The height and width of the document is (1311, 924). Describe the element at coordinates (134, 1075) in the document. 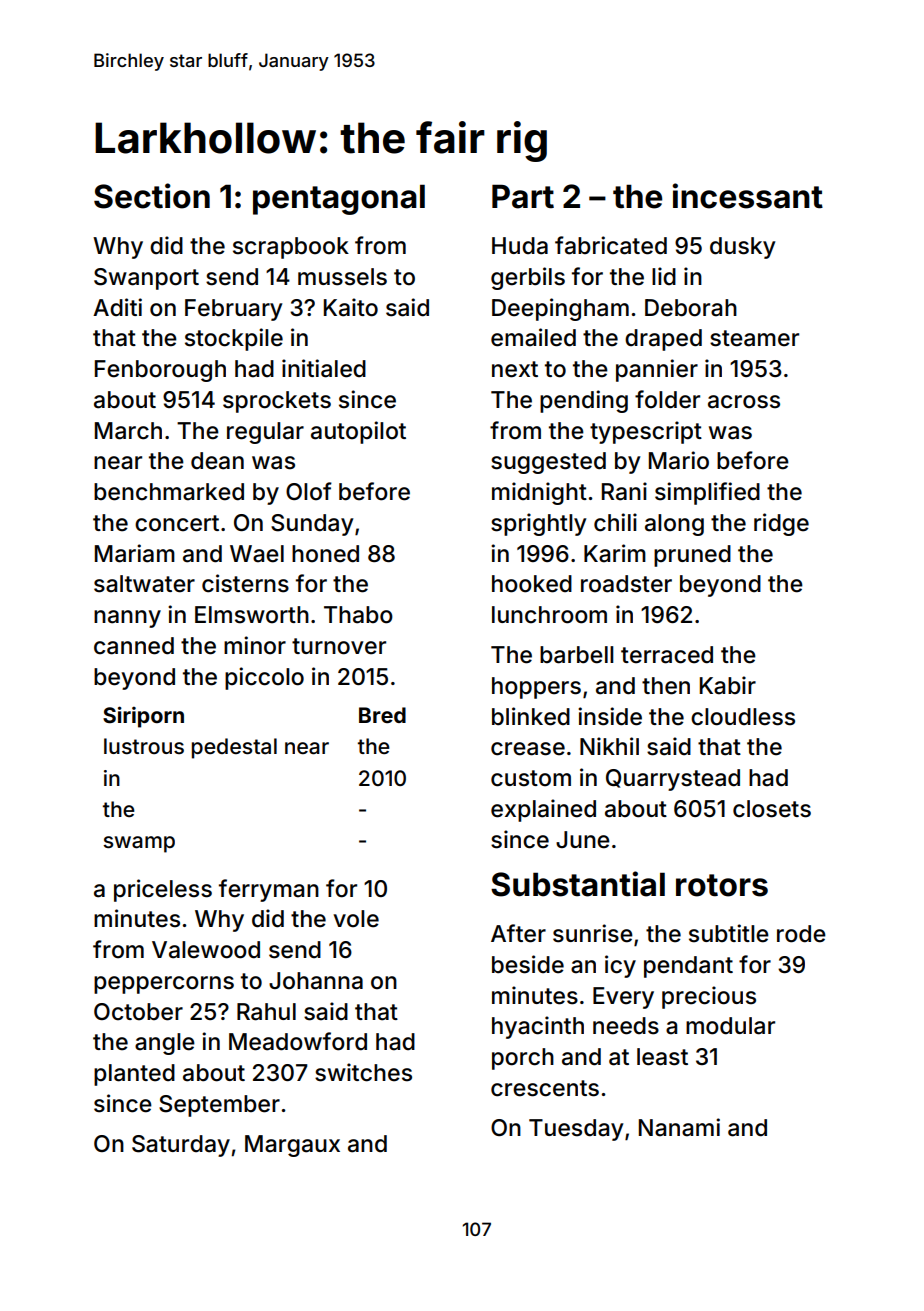

I see `planted` at that location.
